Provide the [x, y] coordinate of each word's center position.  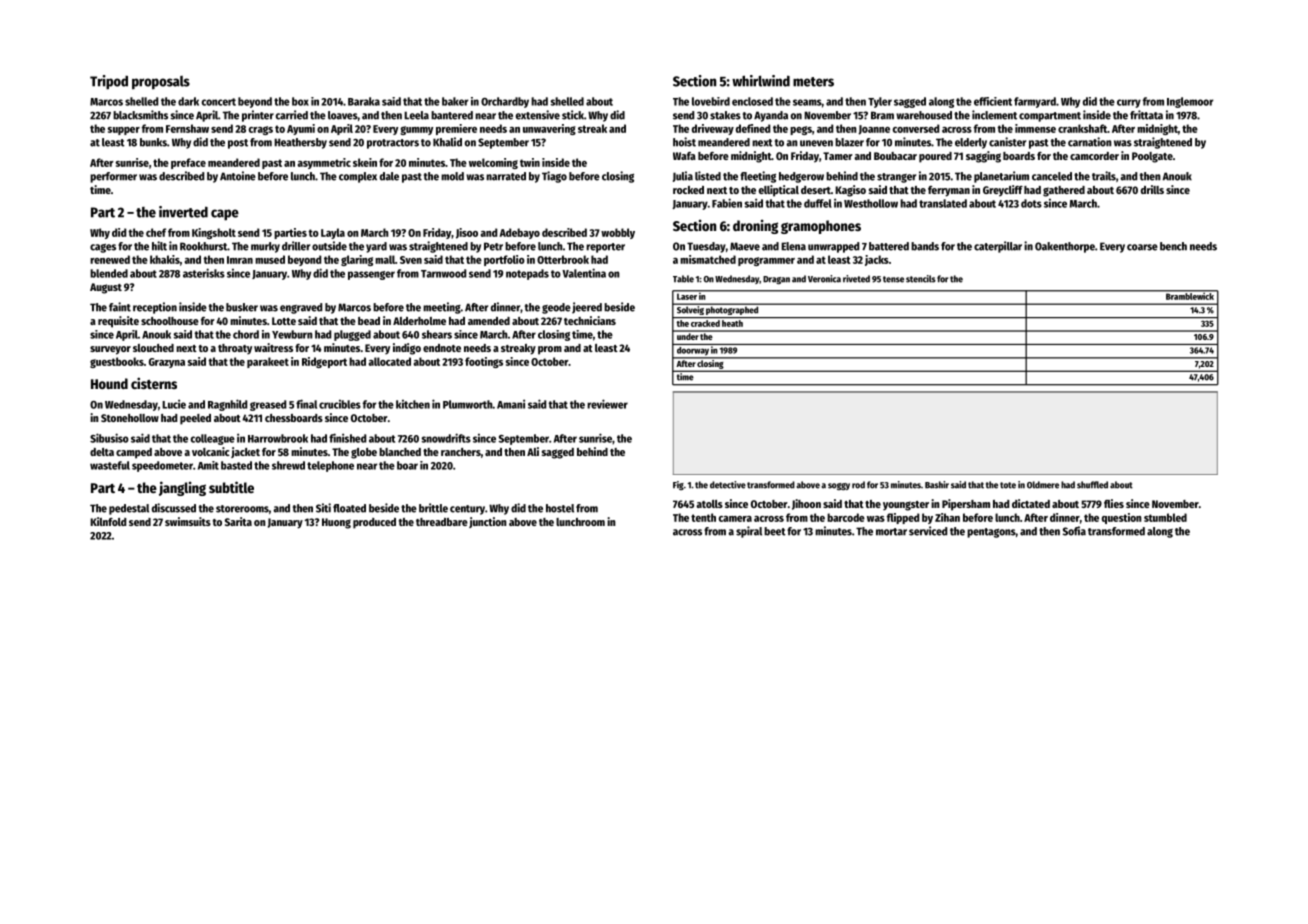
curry [1129, 103]
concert [219, 102]
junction [488, 522]
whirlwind [761, 81]
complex [358, 177]
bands [925, 246]
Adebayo [519, 233]
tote [1008, 485]
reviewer [607, 404]
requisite [118, 322]
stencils [921, 279]
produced [374, 523]
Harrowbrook [278, 438]
